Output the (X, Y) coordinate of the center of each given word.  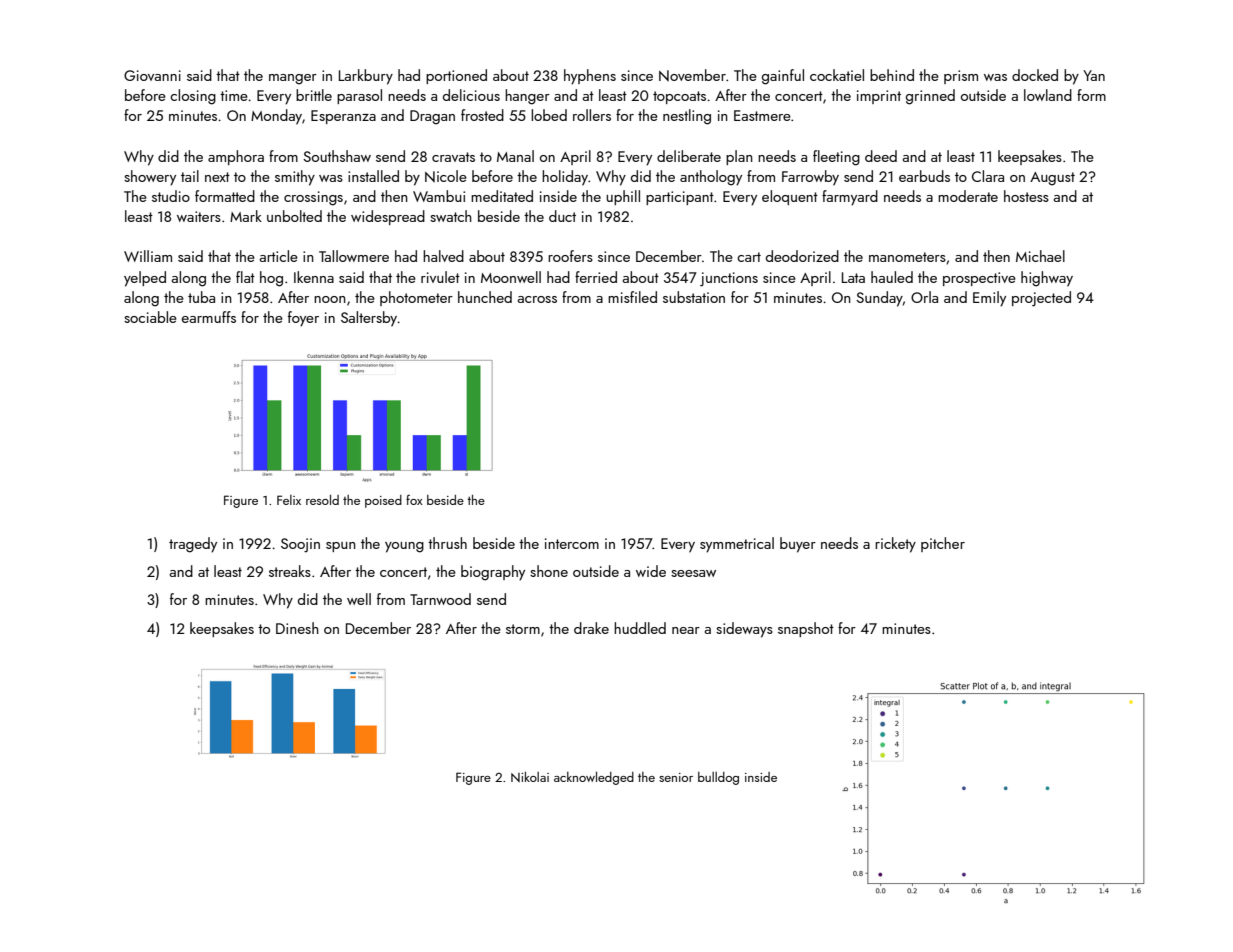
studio (171, 196)
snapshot (806, 629)
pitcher (943, 544)
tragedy (193, 545)
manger (293, 79)
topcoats (679, 97)
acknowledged (594, 778)
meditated (502, 196)
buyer (798, 545)
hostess (1026, 196)
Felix (289, 500)
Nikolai (530, 777)
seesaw (693, 573)
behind (892, 75)
